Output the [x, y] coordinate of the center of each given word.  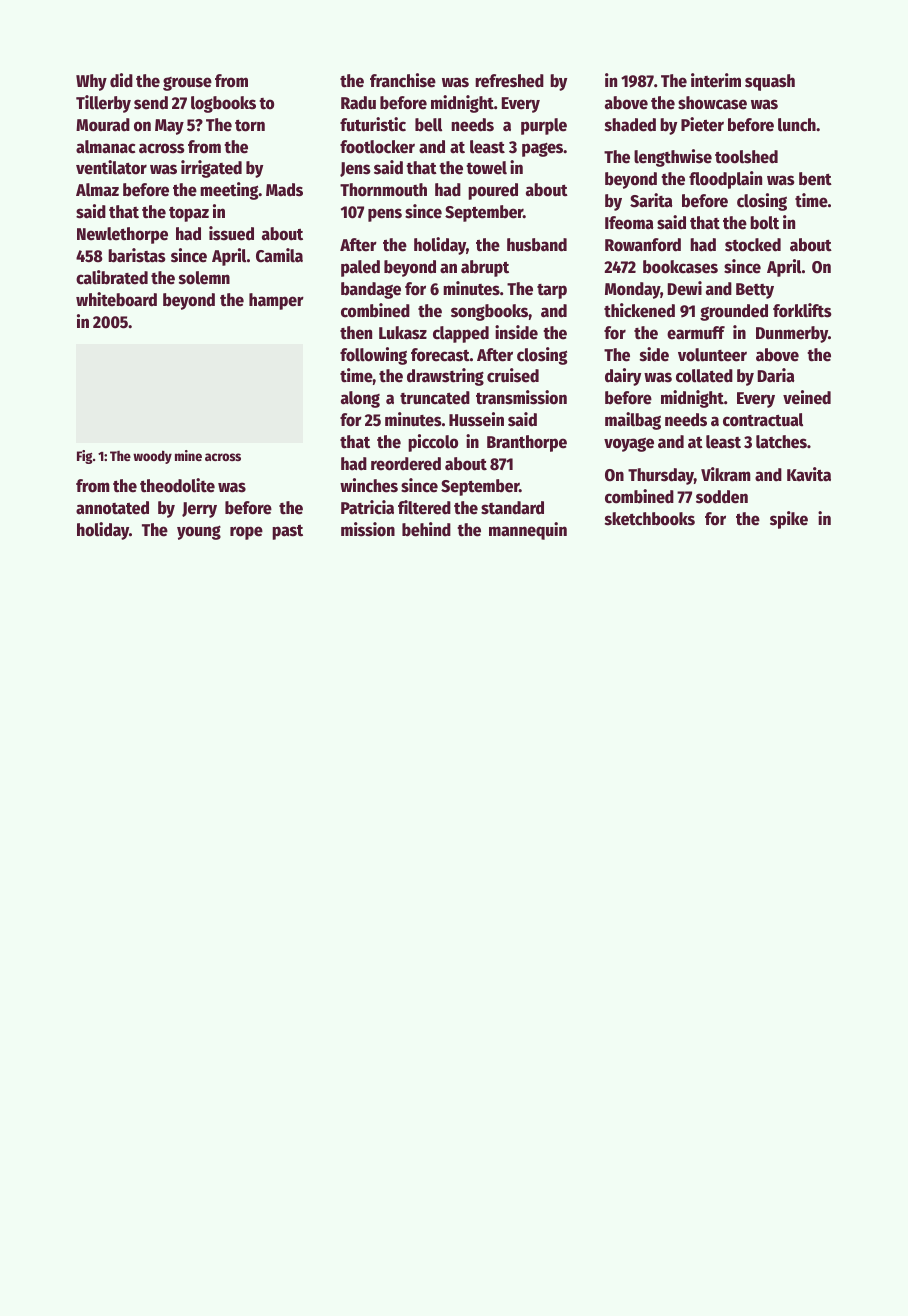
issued [231, 233]
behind [426, 529]
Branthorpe [527, 443]
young [199, 532]
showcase [712, 103]
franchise [403, 80]
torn [250, 126]
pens [385, 215]
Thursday [661, 476]
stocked [753, 245]
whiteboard [116, 299]
